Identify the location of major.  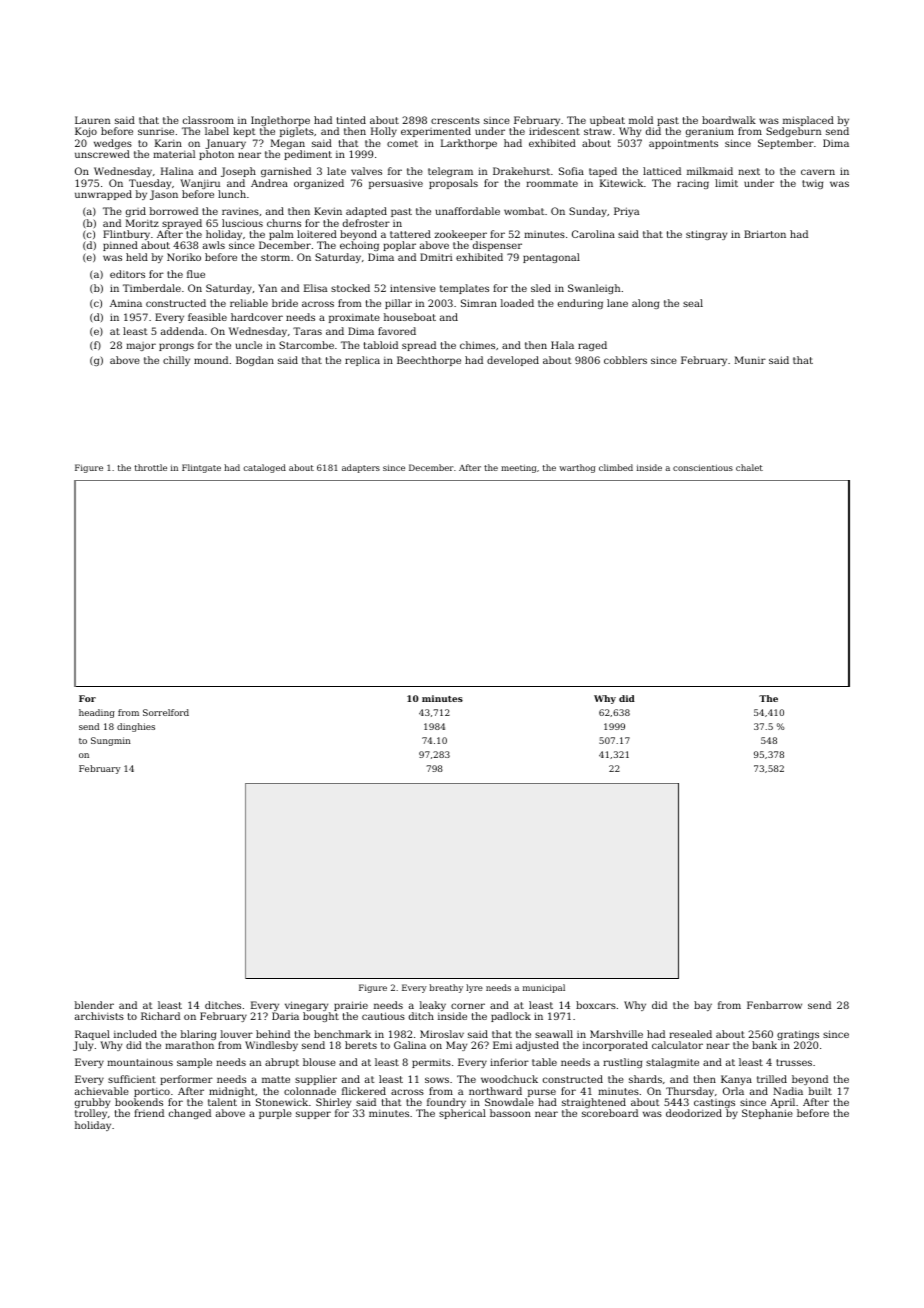
(141, 346).
